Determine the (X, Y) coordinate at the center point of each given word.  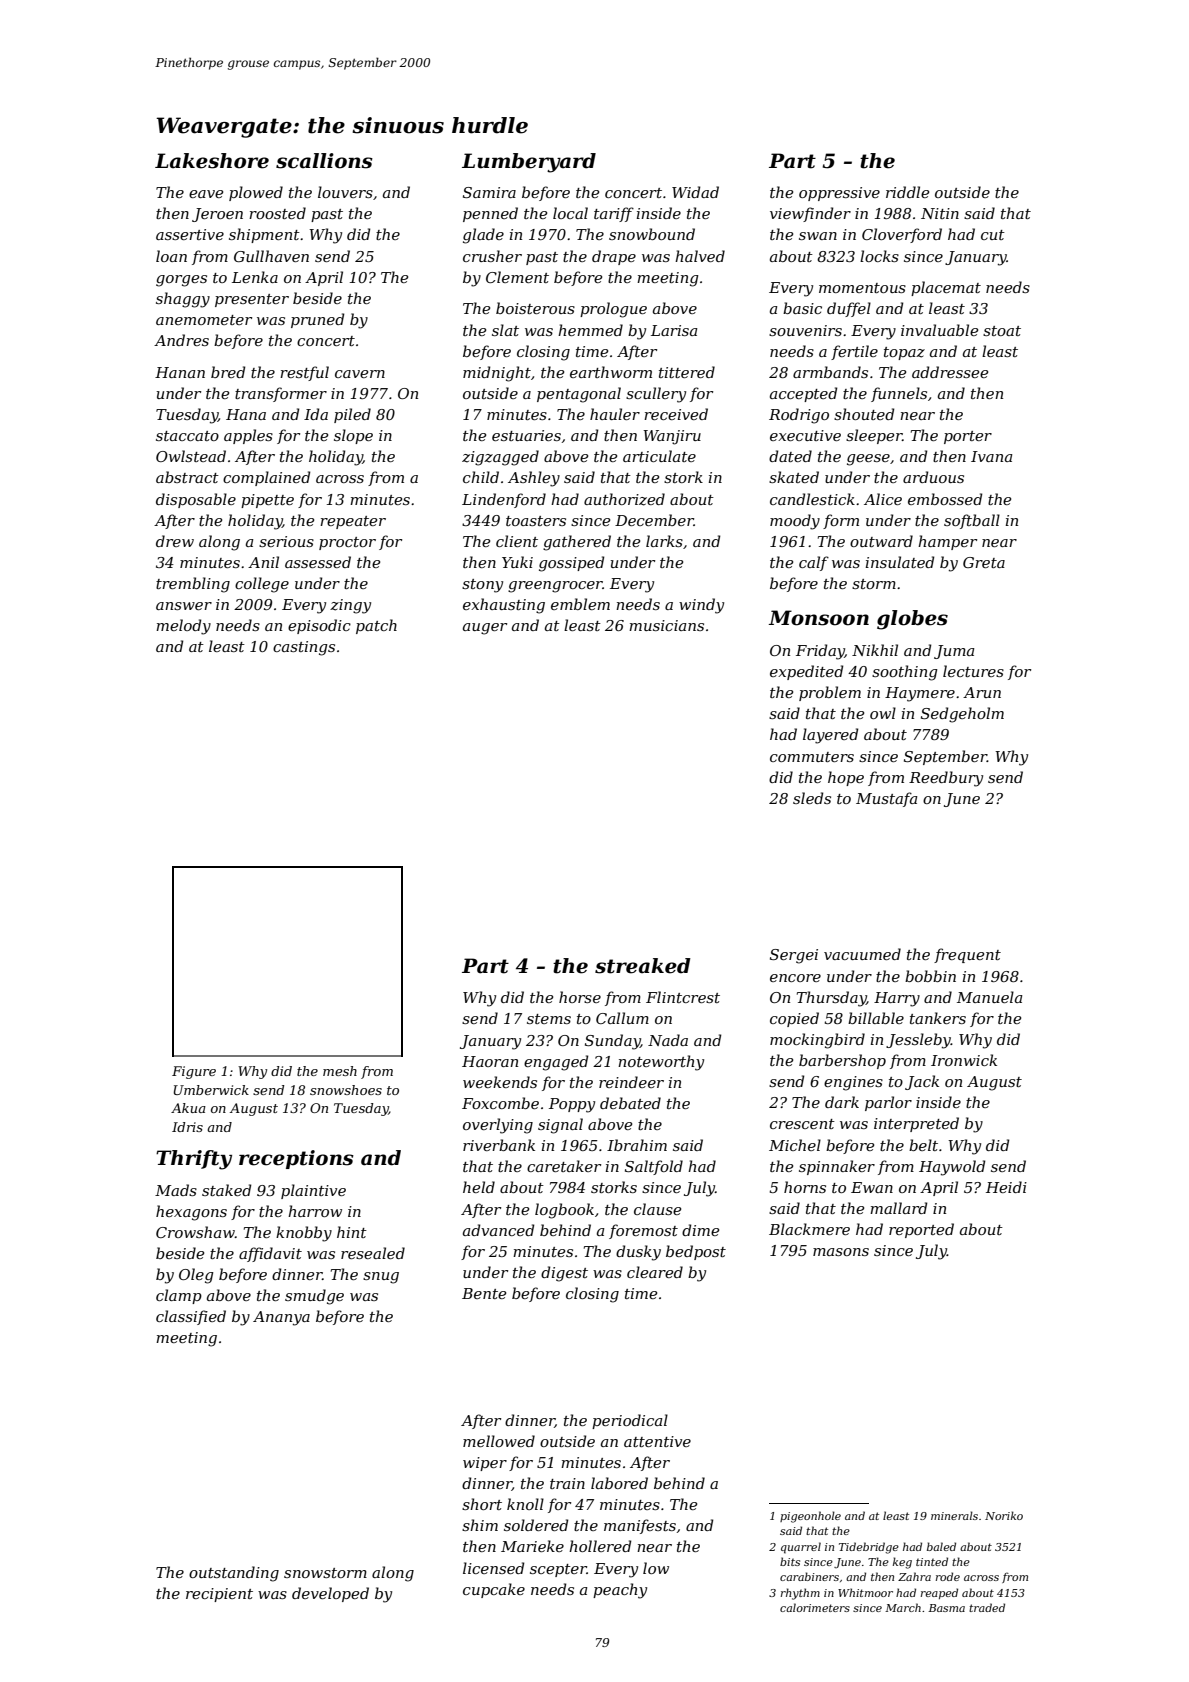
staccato (187, 436)
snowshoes (346, 1090)
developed (330, 1594)
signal (560, 1126)
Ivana (991, 456)
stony (482, 586)
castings (304, 648)
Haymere (920, 694)
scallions (324, 161)
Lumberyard (529, 163)
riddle (907, 192)
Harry (897, 999)
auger (485, 629)
